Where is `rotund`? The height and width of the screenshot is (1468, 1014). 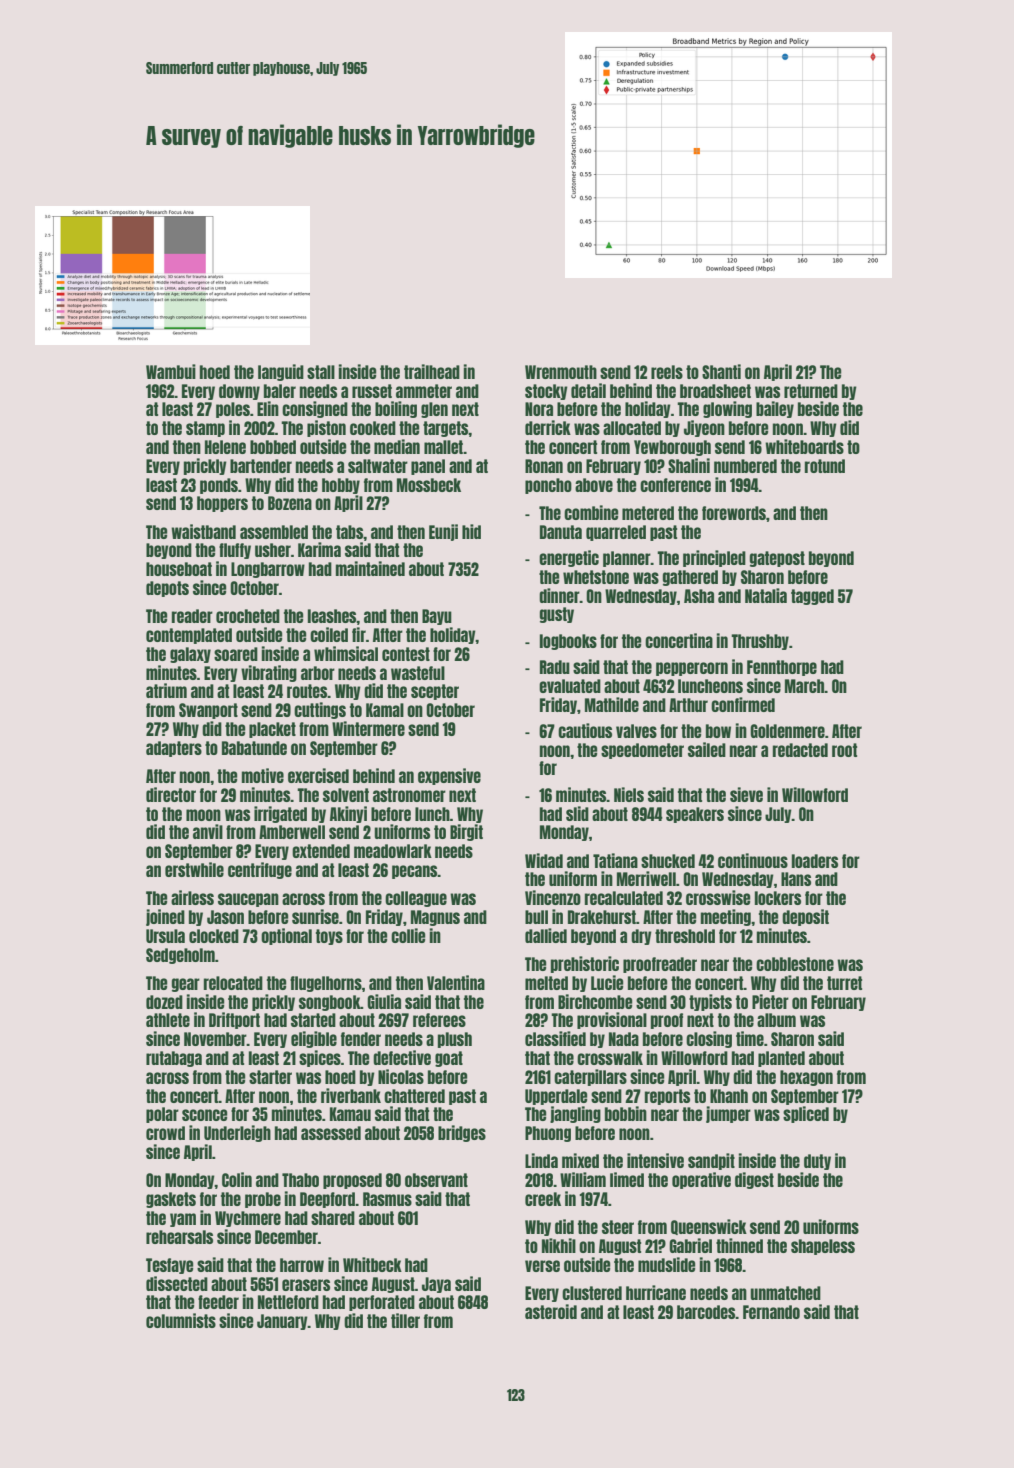
rotund is located at coordinates (825, 466).
